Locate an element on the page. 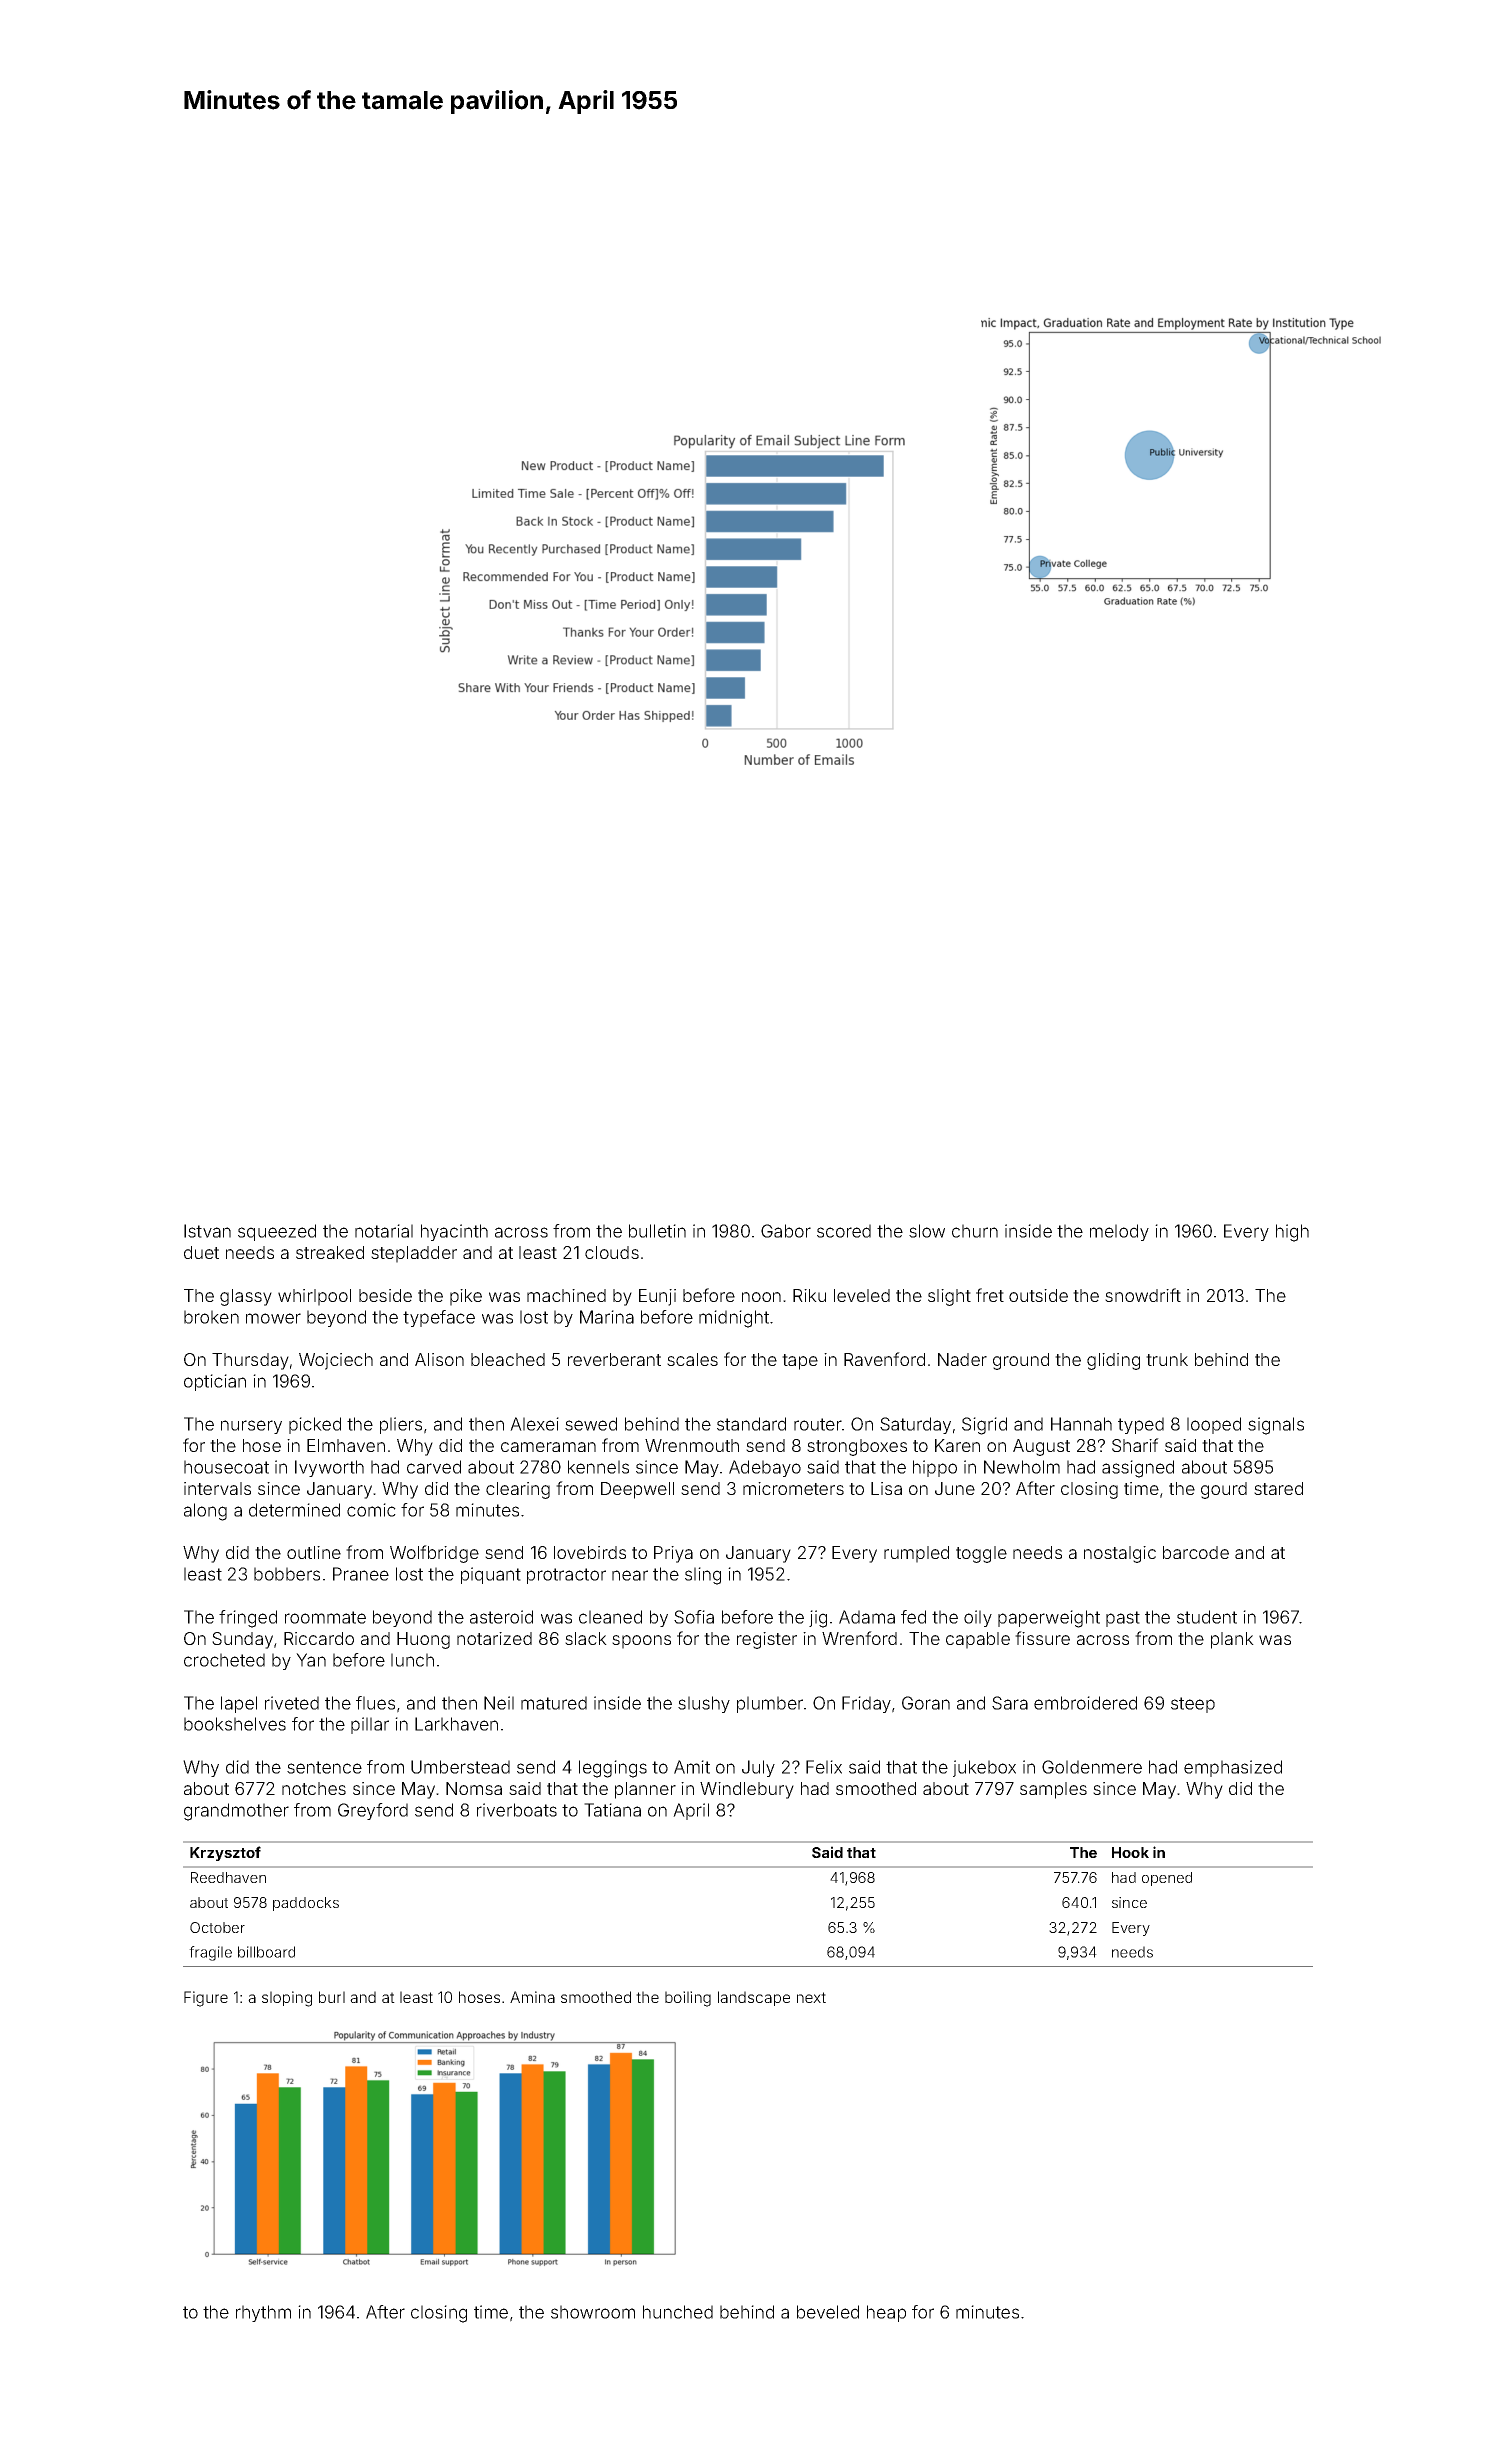 The width and height of the document is (1496, 2464). rhythm is located at coordinates (263, 2313).
